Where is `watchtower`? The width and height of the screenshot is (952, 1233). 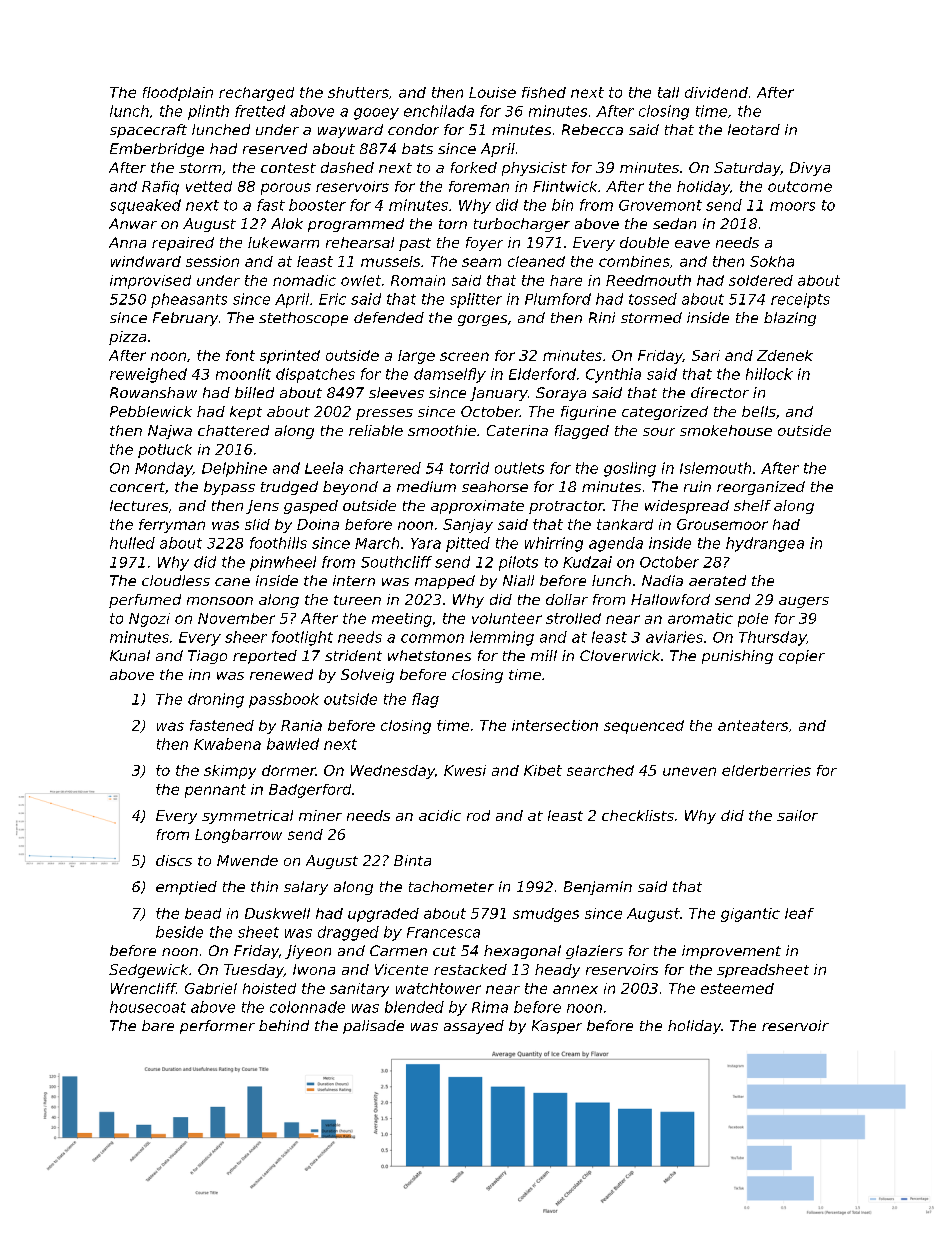
watchtower is located at coordinates (438, 988).
